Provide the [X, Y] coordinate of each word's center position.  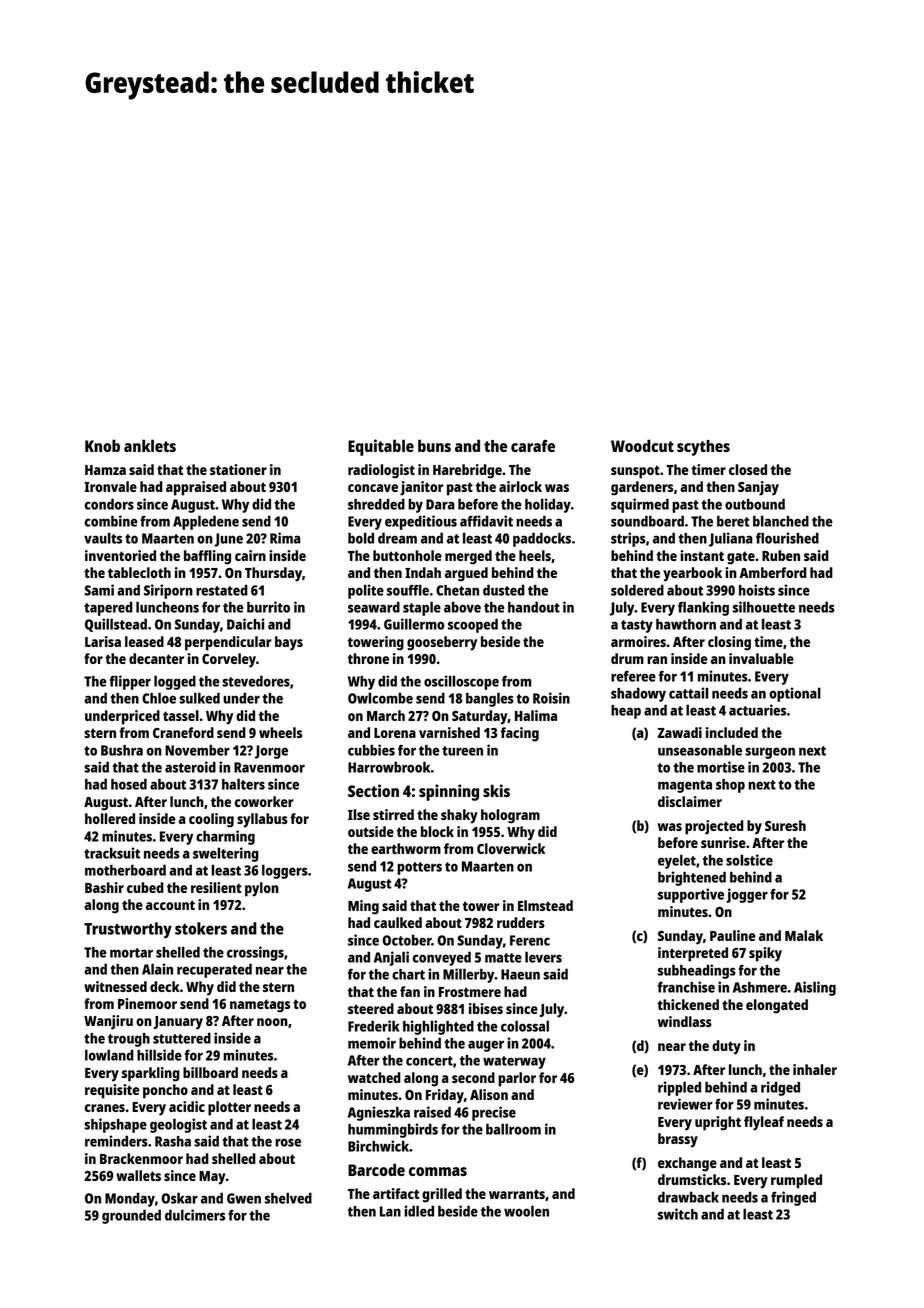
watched [374, 1077]
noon [272, 1022]
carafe [533, 446]
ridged [780, 1088]
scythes [703, 448]
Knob [102, 445]
